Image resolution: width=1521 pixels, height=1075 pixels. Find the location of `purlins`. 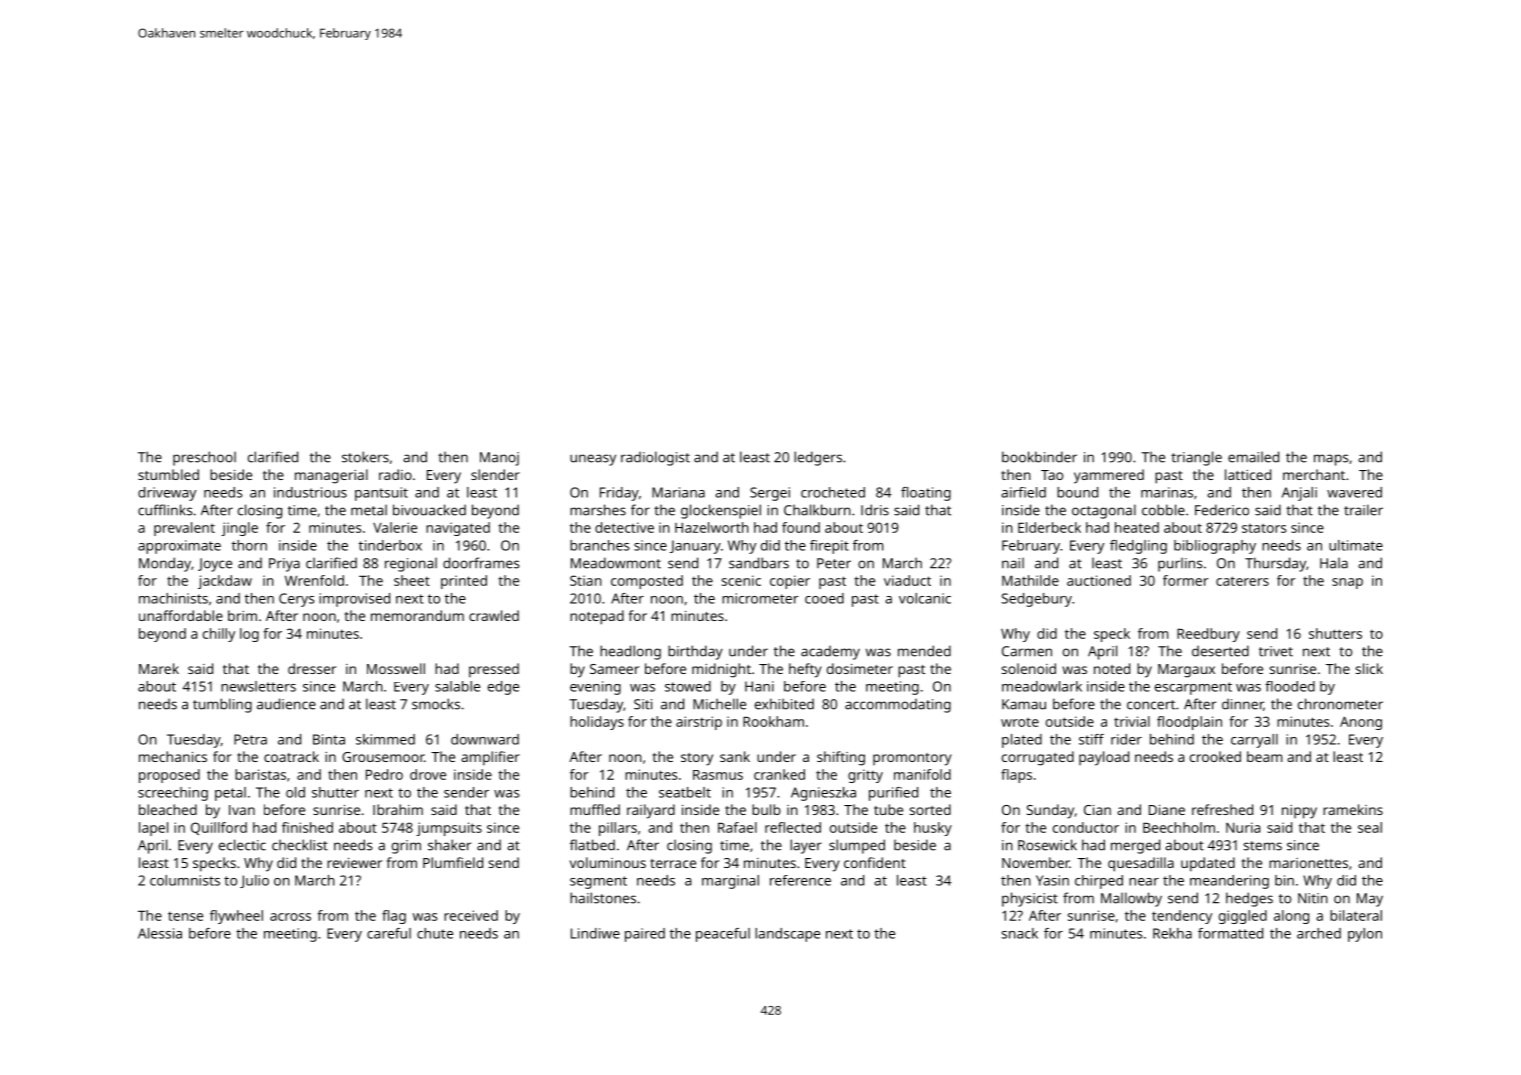

purlins is located at coordinates (1180, 564).
